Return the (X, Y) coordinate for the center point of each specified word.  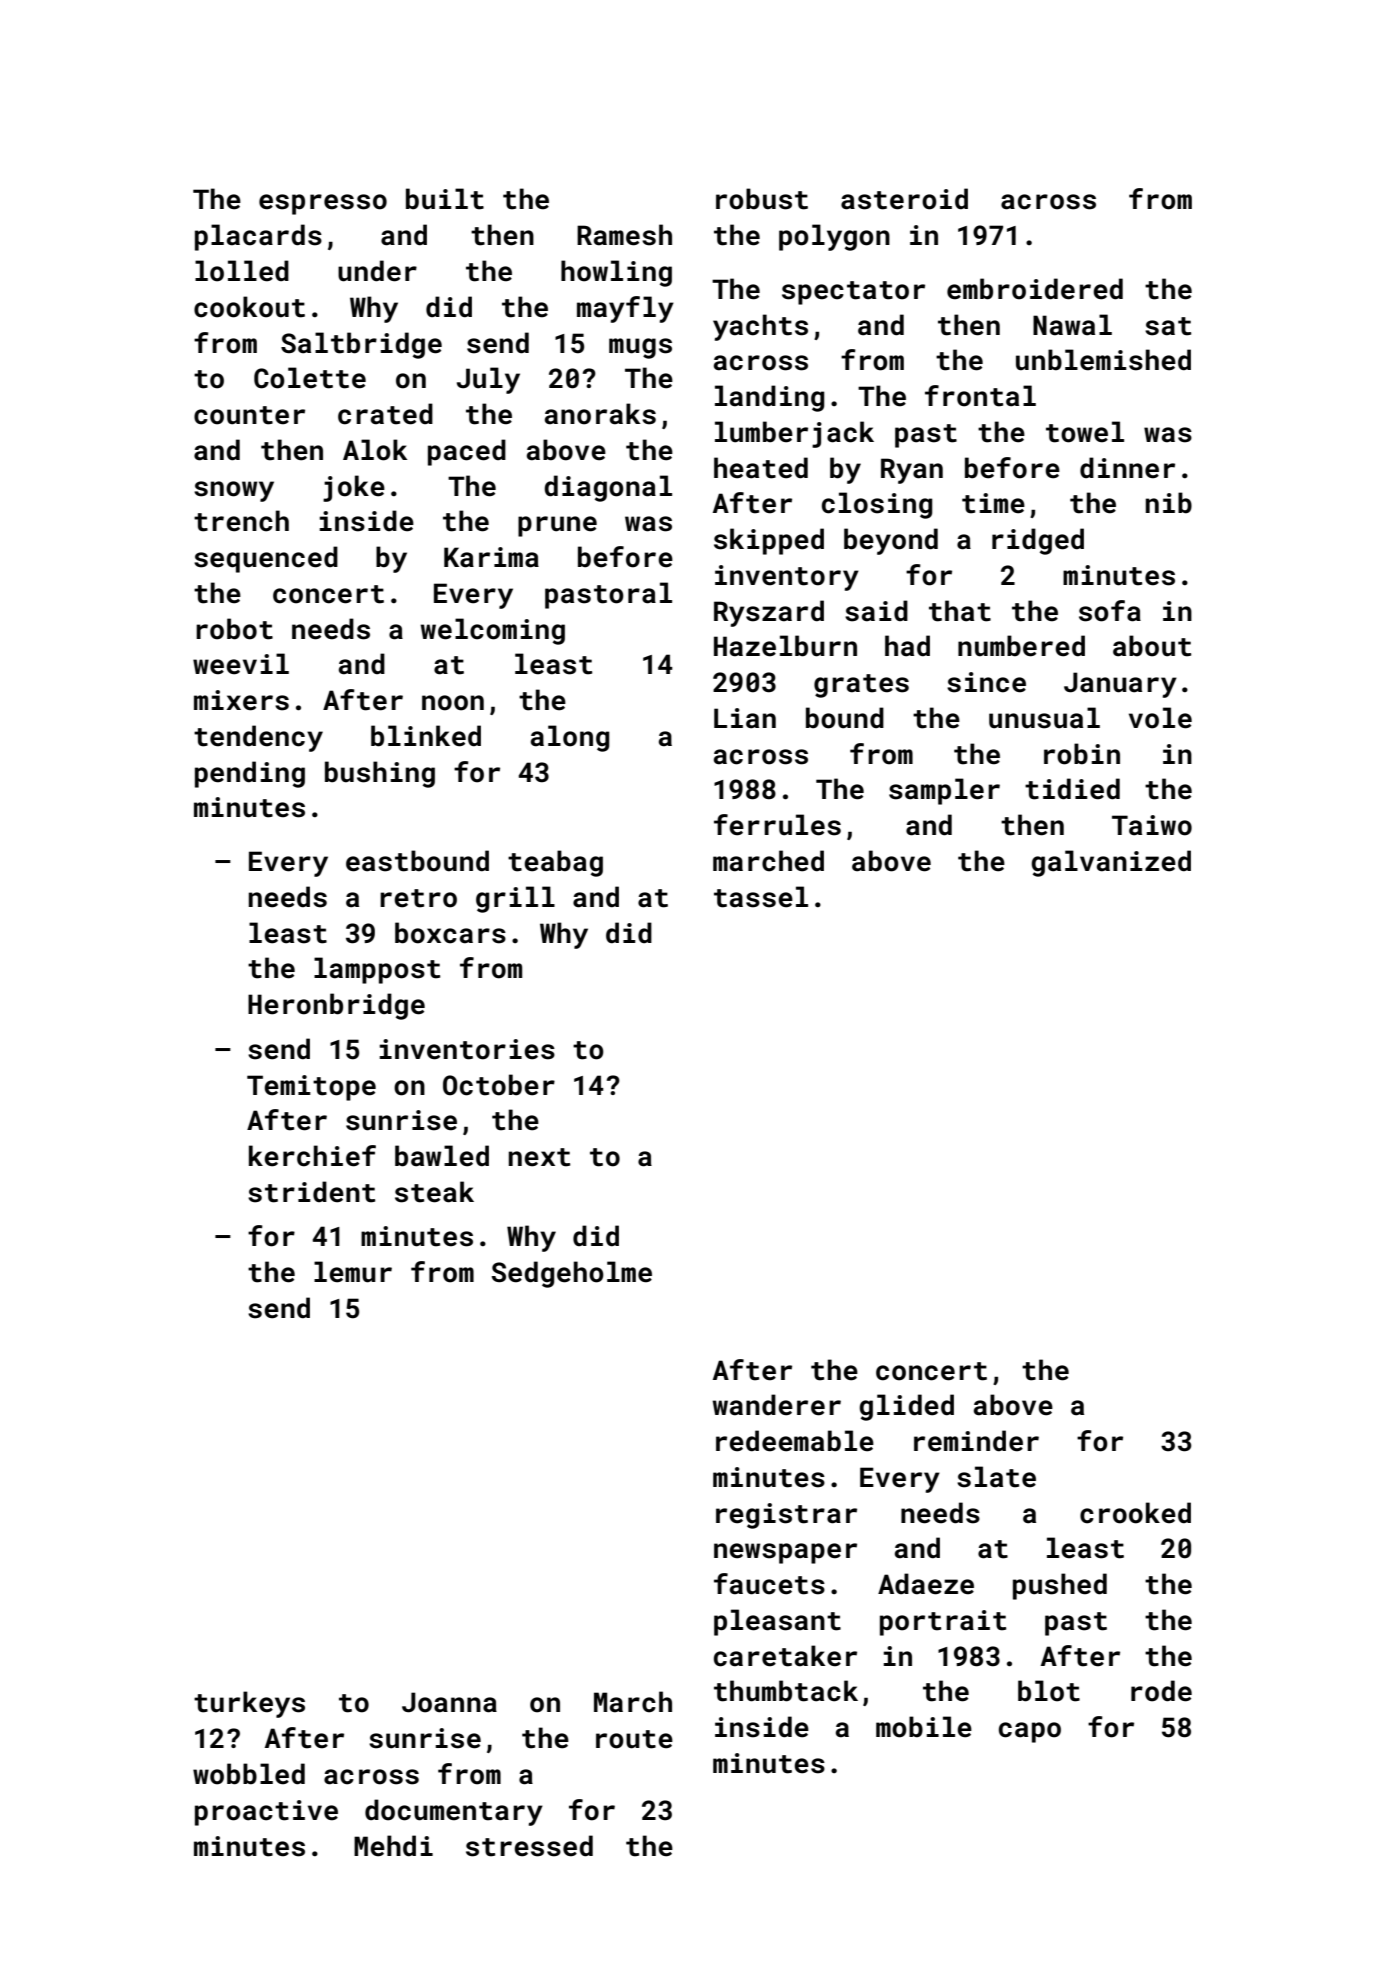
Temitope (311, 1088)
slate (996, 1477)
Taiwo (1152, 825)
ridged (1038, 541)
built (445, 199)
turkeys (249, 1704)
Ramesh (624, 235)
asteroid (904, 199)
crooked (1135, 1513)
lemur (353, 1272)
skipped (769, 541)
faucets (769, 1584)
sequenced (266, 559)
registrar (786, 1516)
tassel (761, 897)
